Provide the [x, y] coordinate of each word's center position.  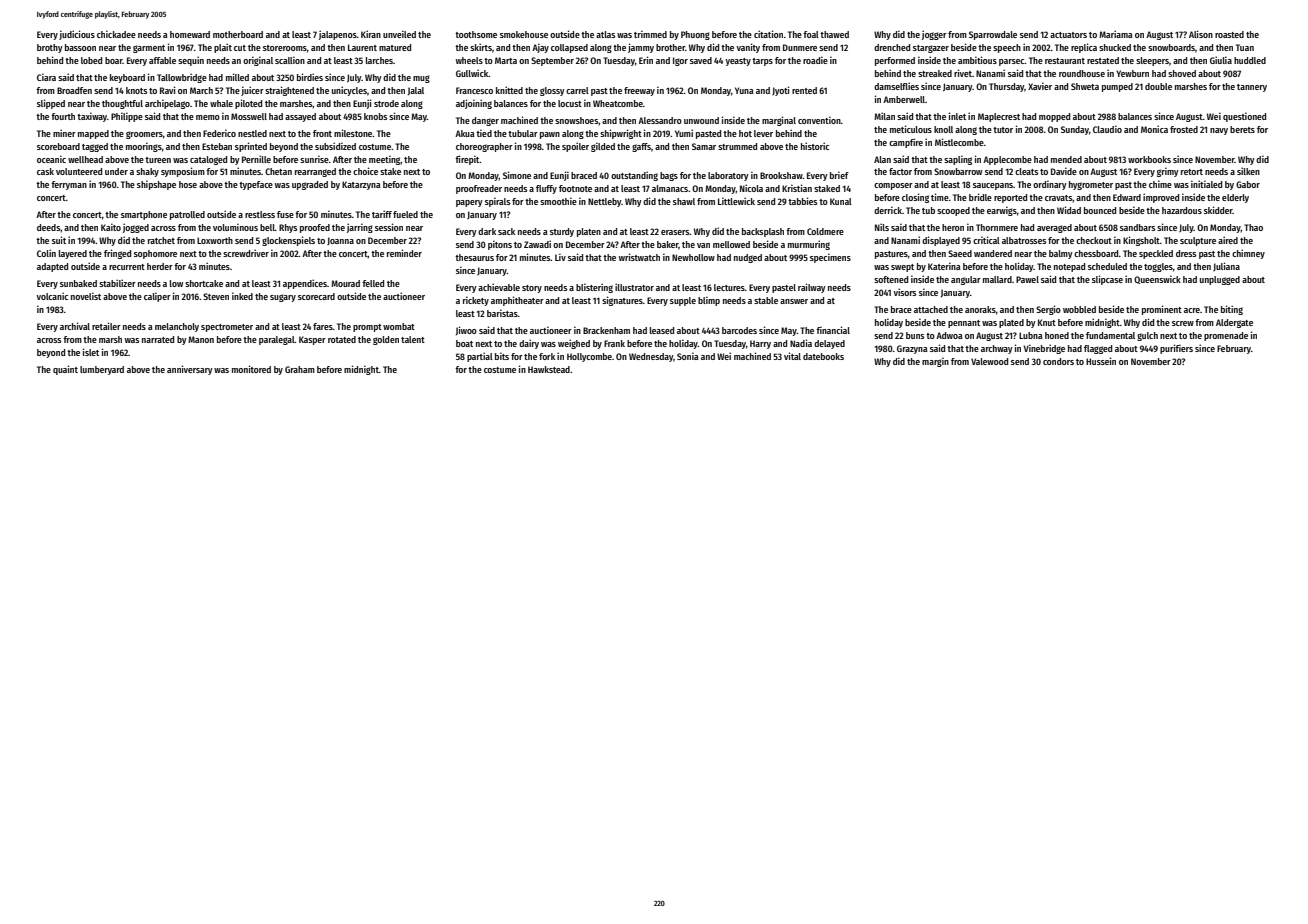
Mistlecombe [959, 142]
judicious [77, 35]
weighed [574, 344]
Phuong [695, 35]
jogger [934, 35]
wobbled [1079, 309]
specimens [830, 258]
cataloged [208, 160]
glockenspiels [288, 241]
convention [819, 120]
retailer [106, 326]
